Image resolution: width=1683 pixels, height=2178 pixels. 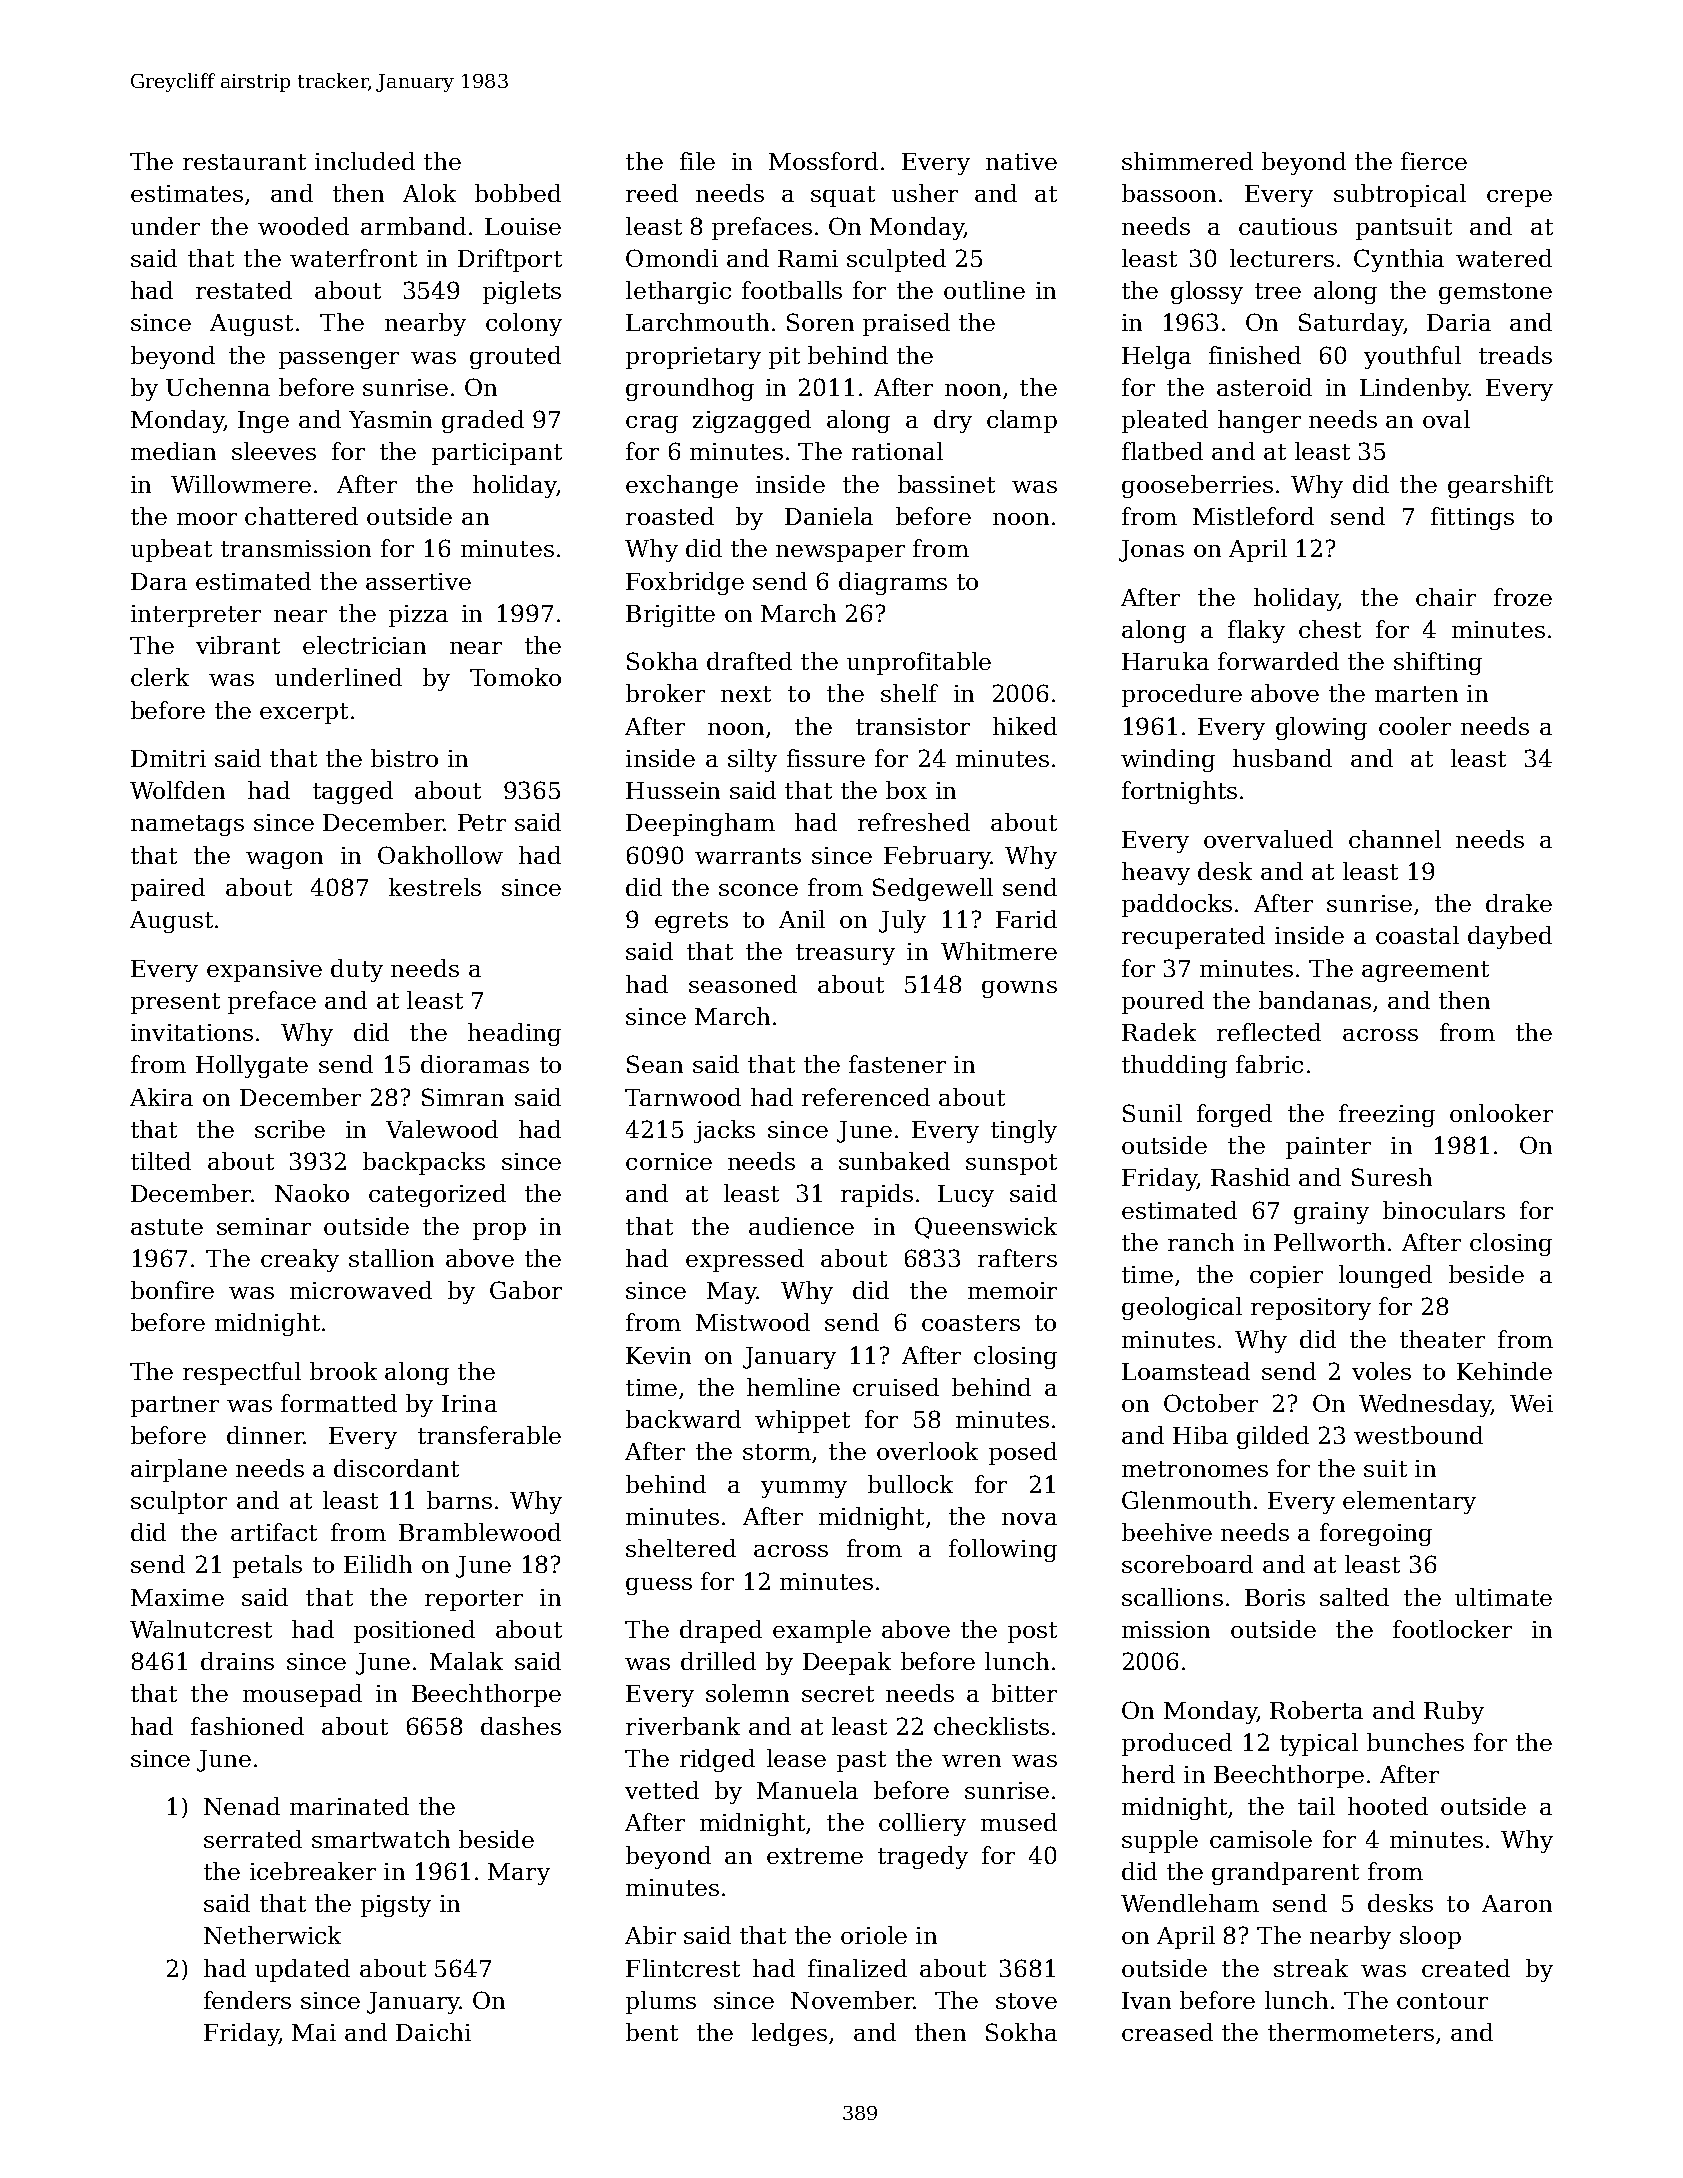 What do you see at coordinates (1288, 226) in the image?
I see `cautious` at bounding box center [1288, 226].
